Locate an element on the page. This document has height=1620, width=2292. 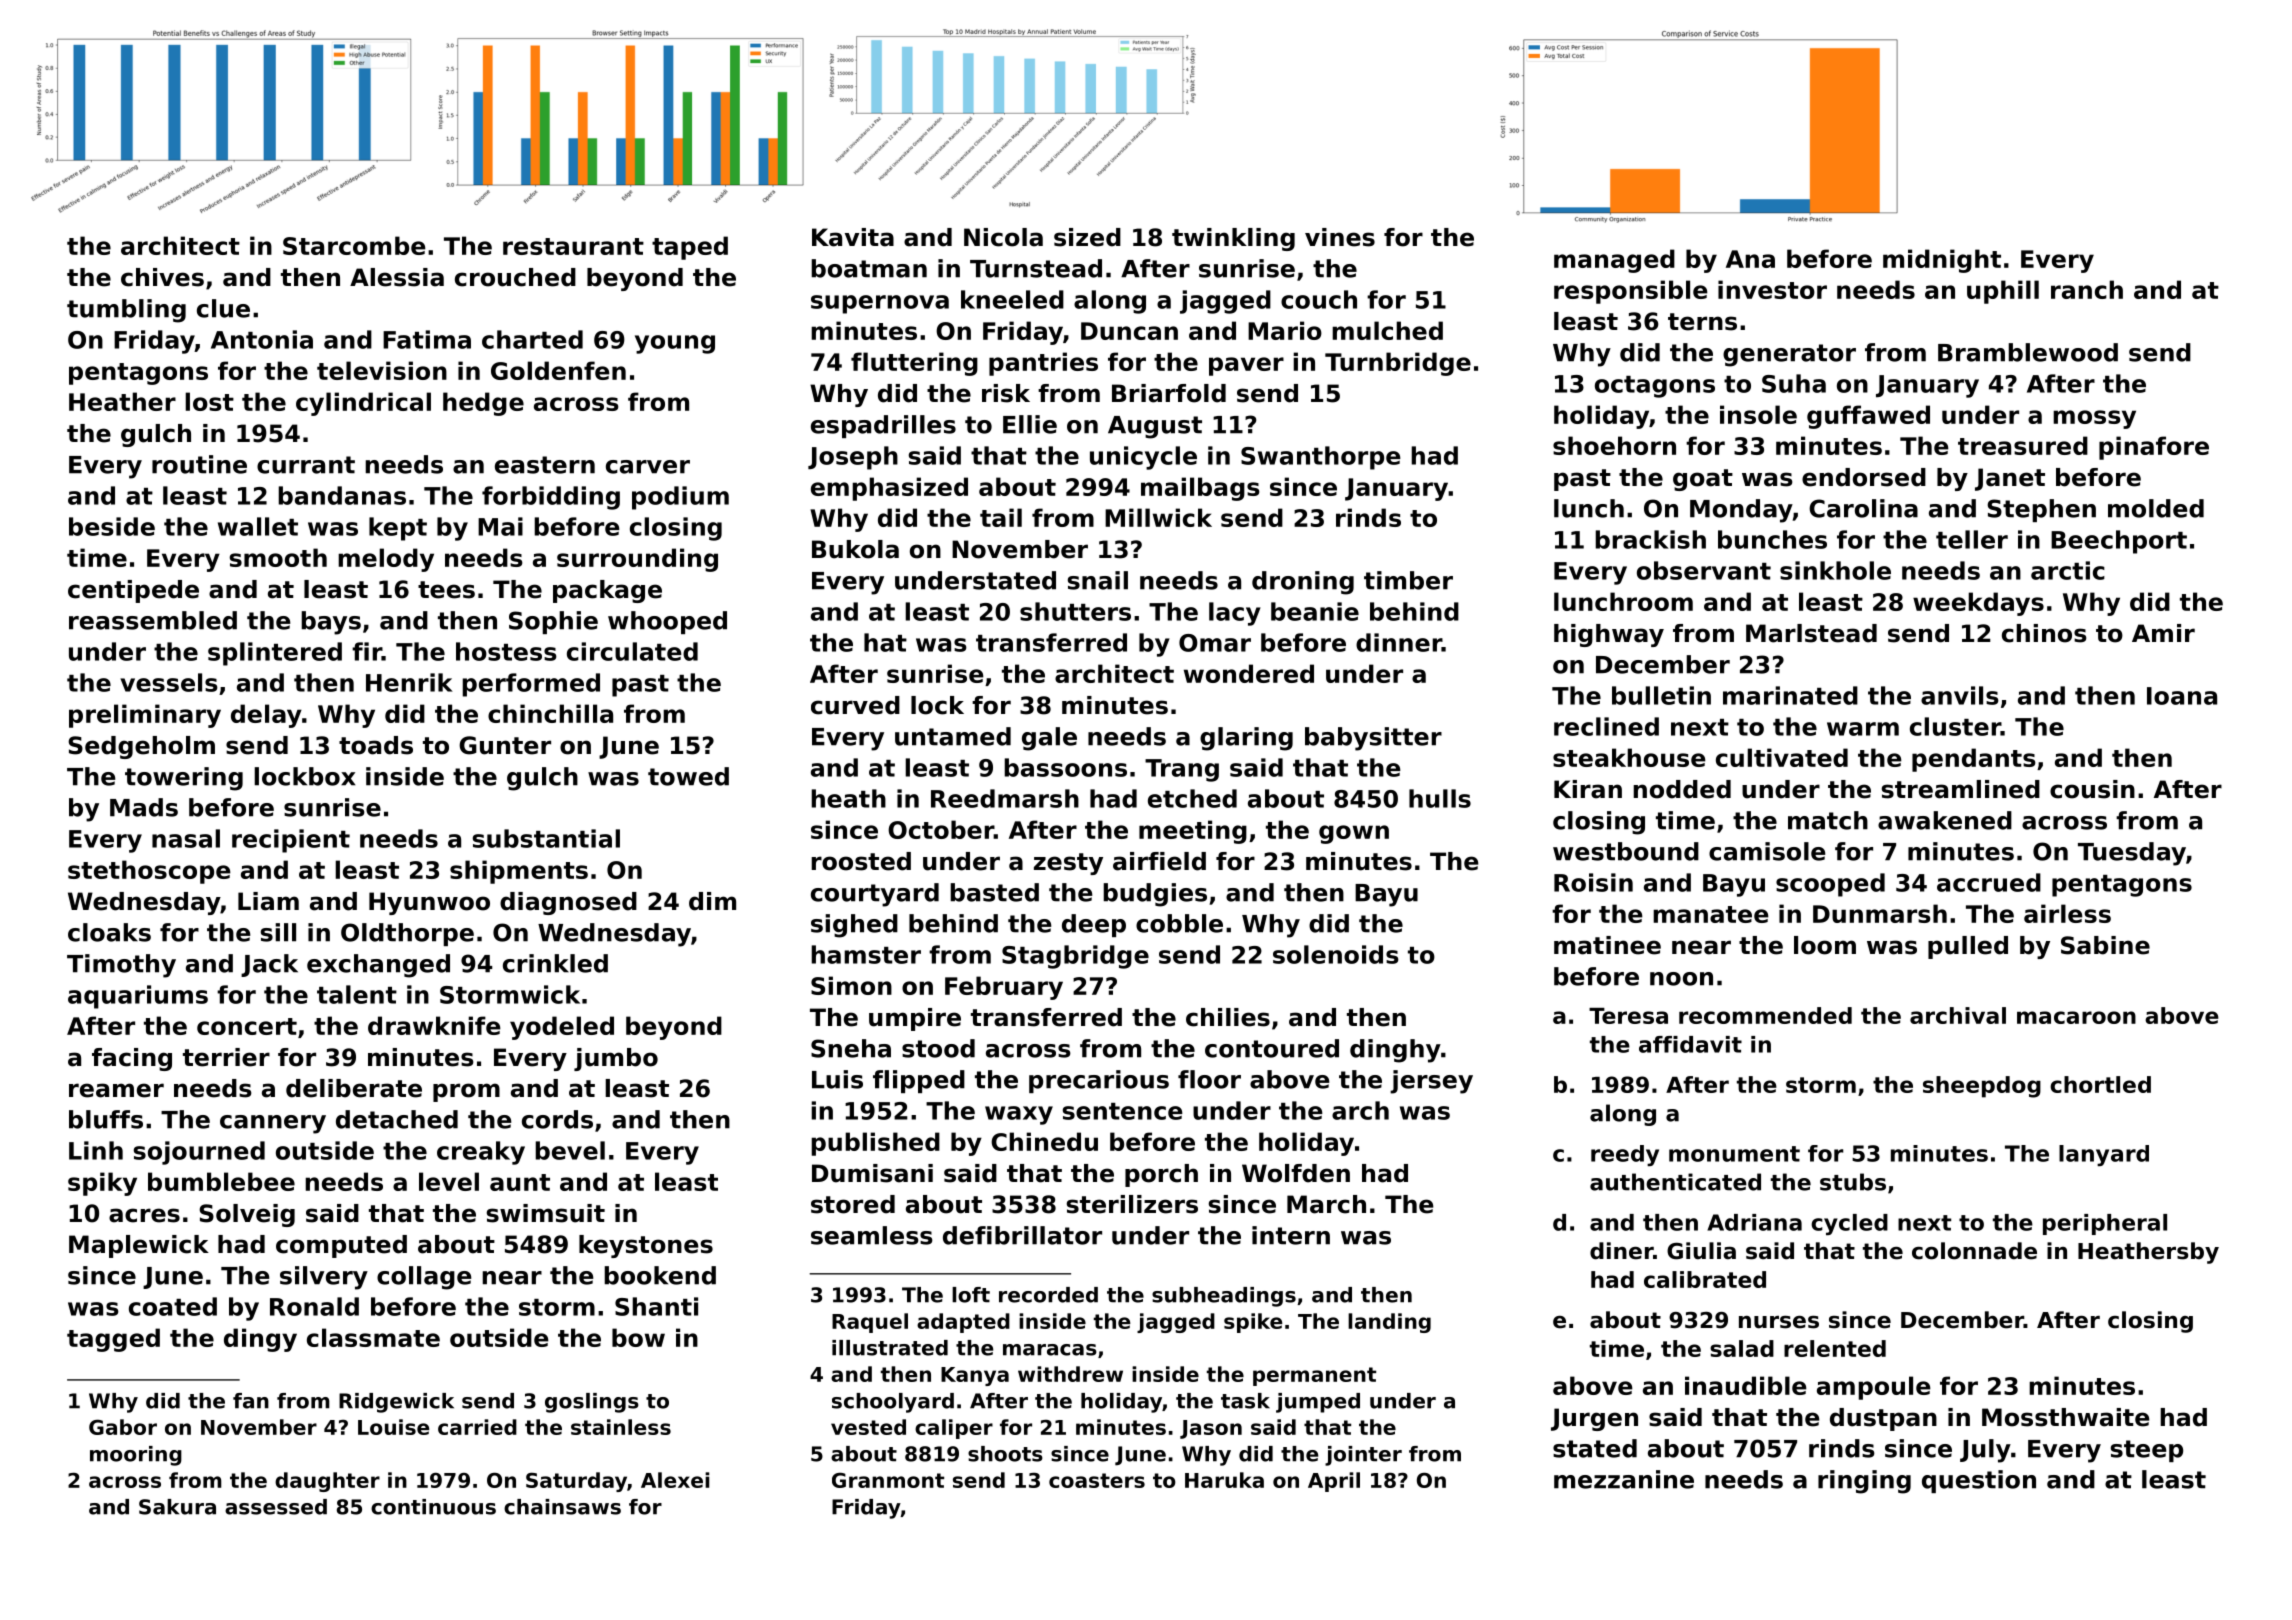
goslings is located at coordinates (592, 1403).
